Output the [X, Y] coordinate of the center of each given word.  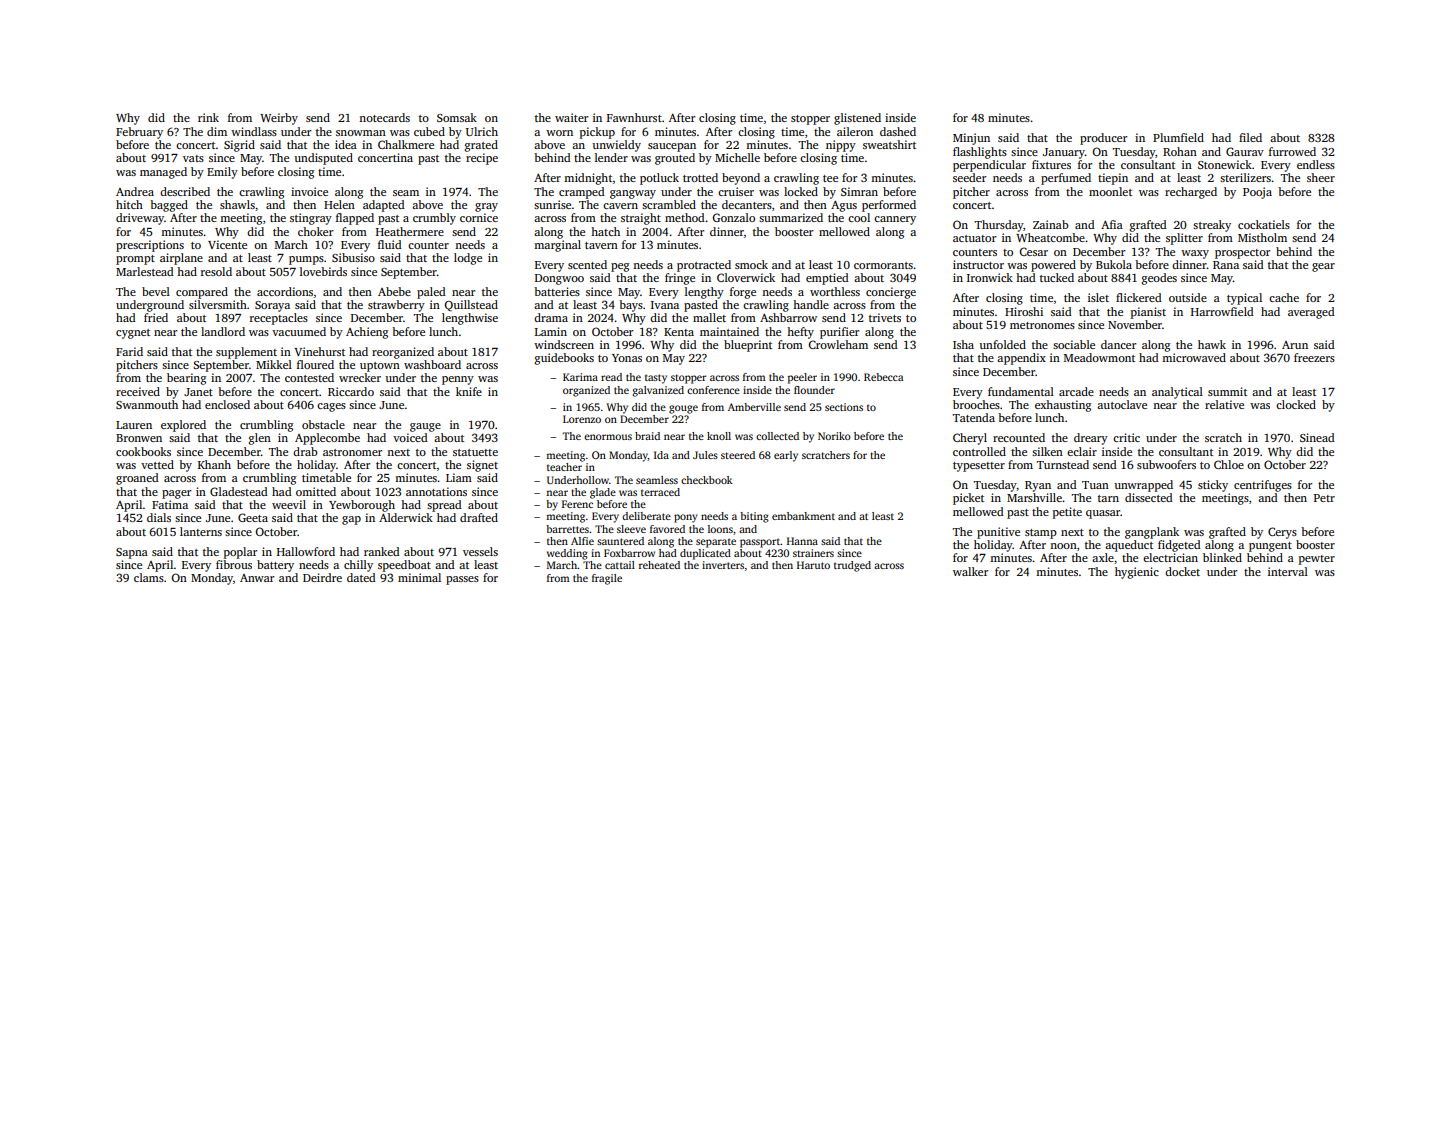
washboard [432, 364]
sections [844, 407]
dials [159, 517]
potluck [659, 179]
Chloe [1229, 464]
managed [163, 173]
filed [1250, 137]
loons [720, 529]
